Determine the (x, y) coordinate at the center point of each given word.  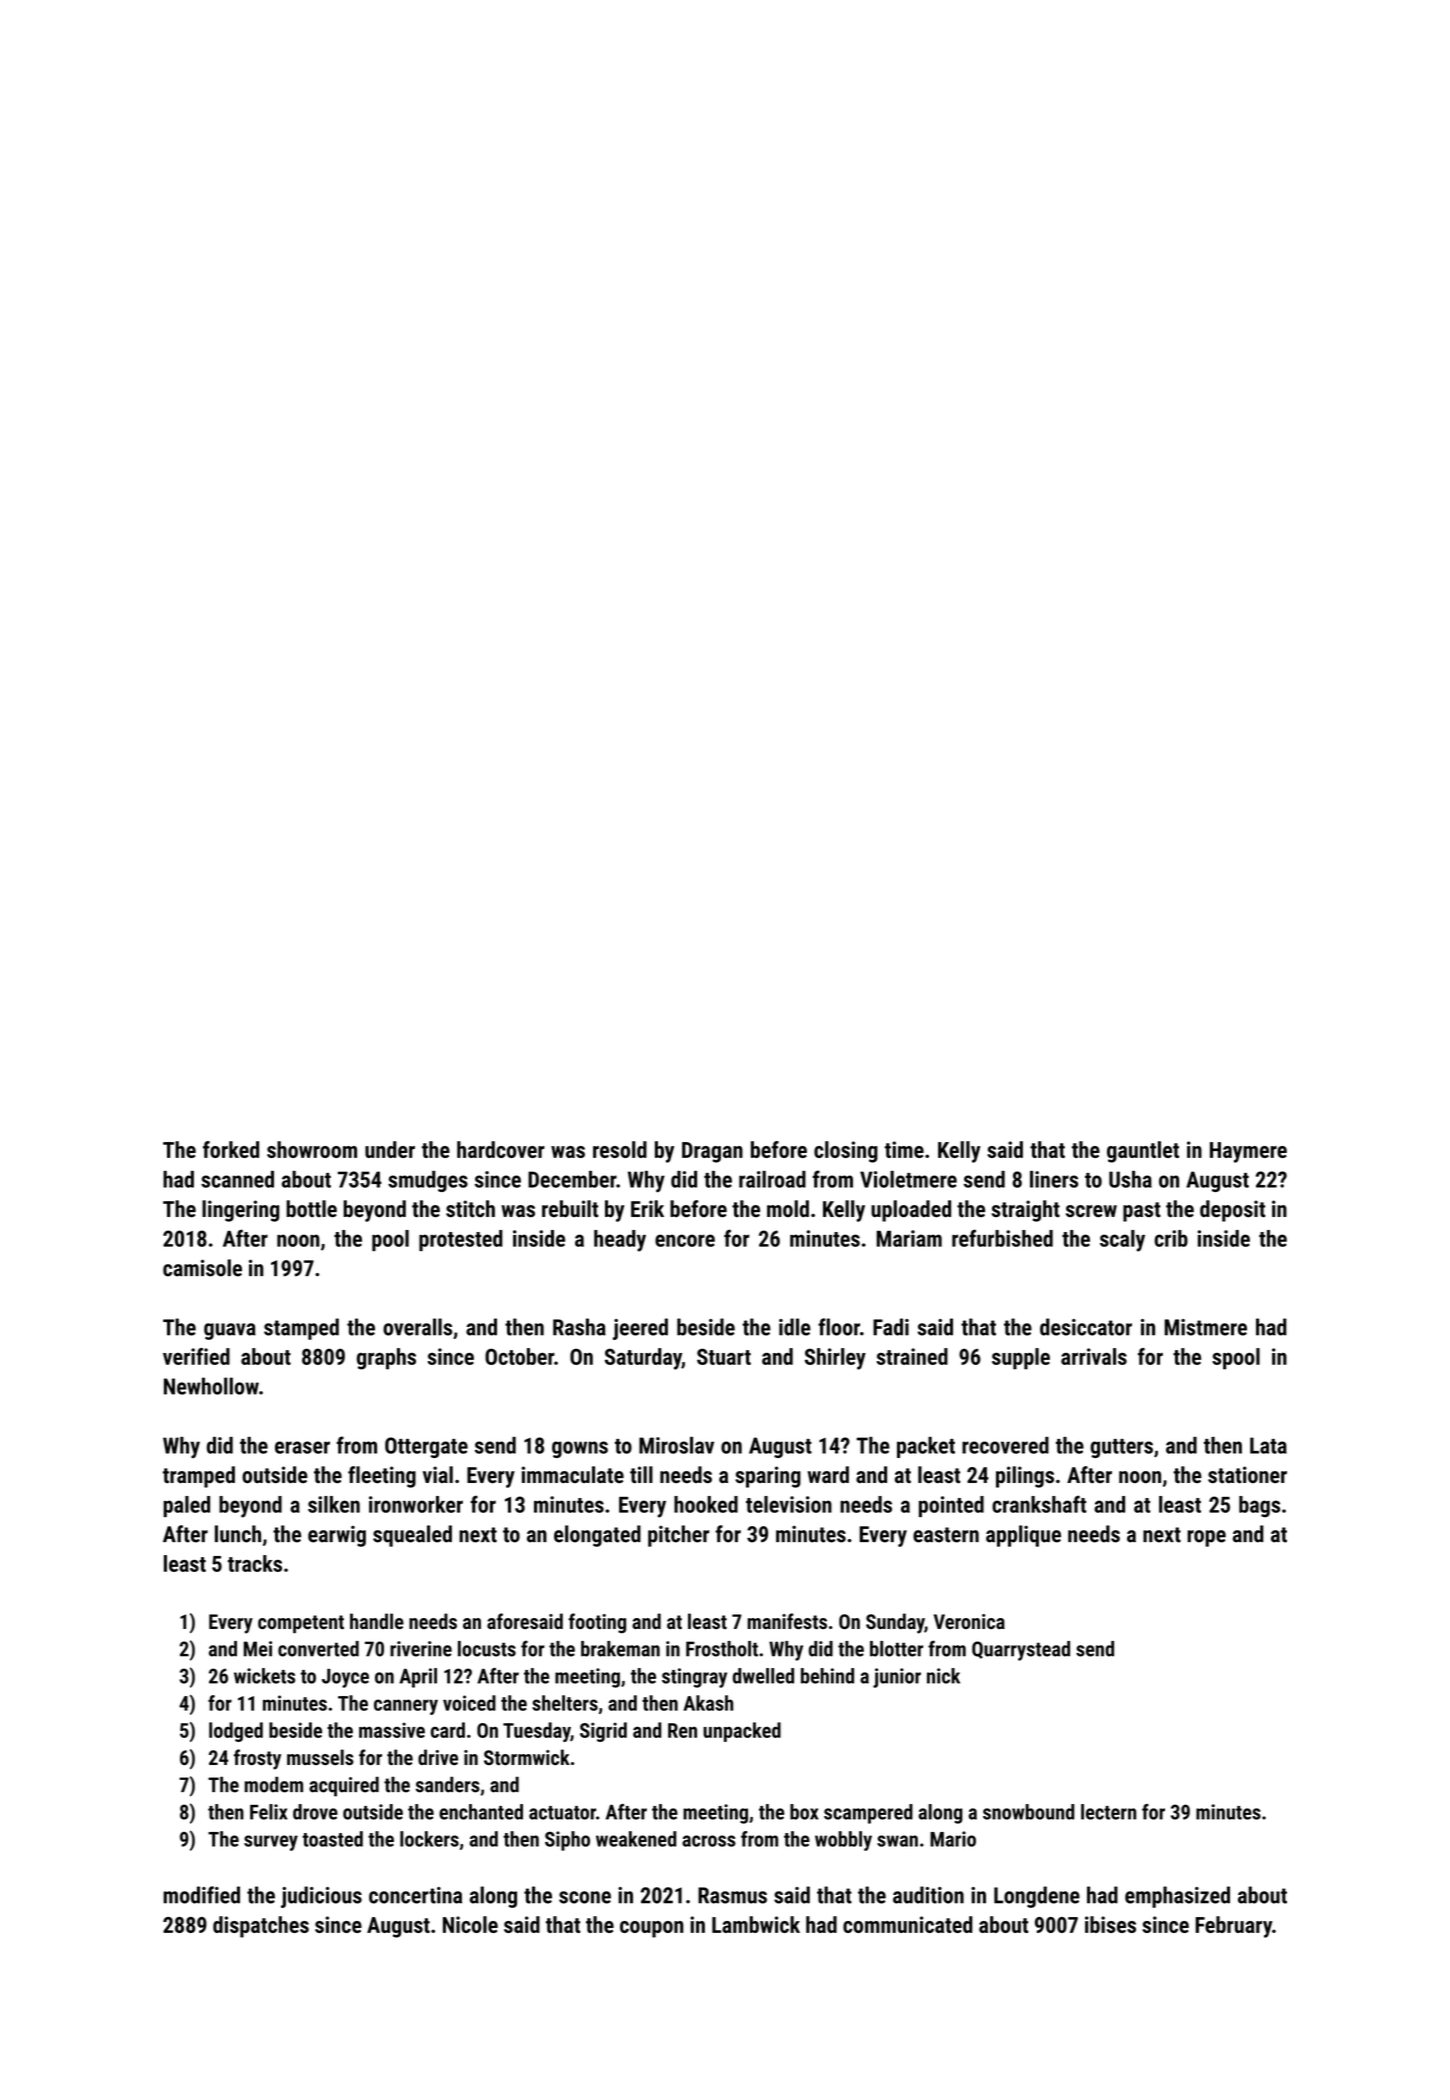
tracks (255, 1563)
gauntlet (1143, 1152)
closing (846, 1152)
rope (1206, 1538)
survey (271, 1843)
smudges (428, 1181)
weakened (636, 1839)
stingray (694, 1678)
